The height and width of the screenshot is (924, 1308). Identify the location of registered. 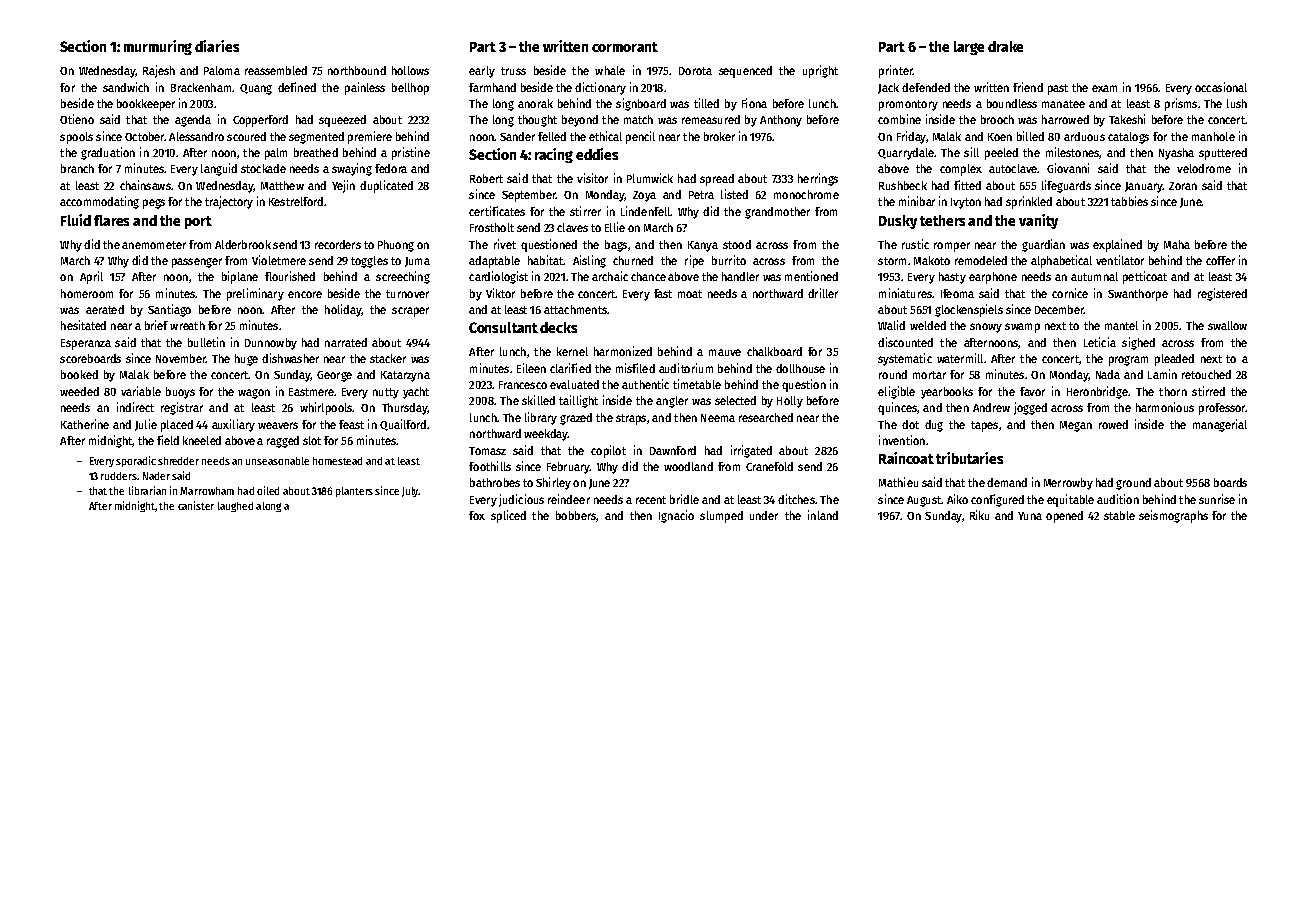
(1222, 294).
